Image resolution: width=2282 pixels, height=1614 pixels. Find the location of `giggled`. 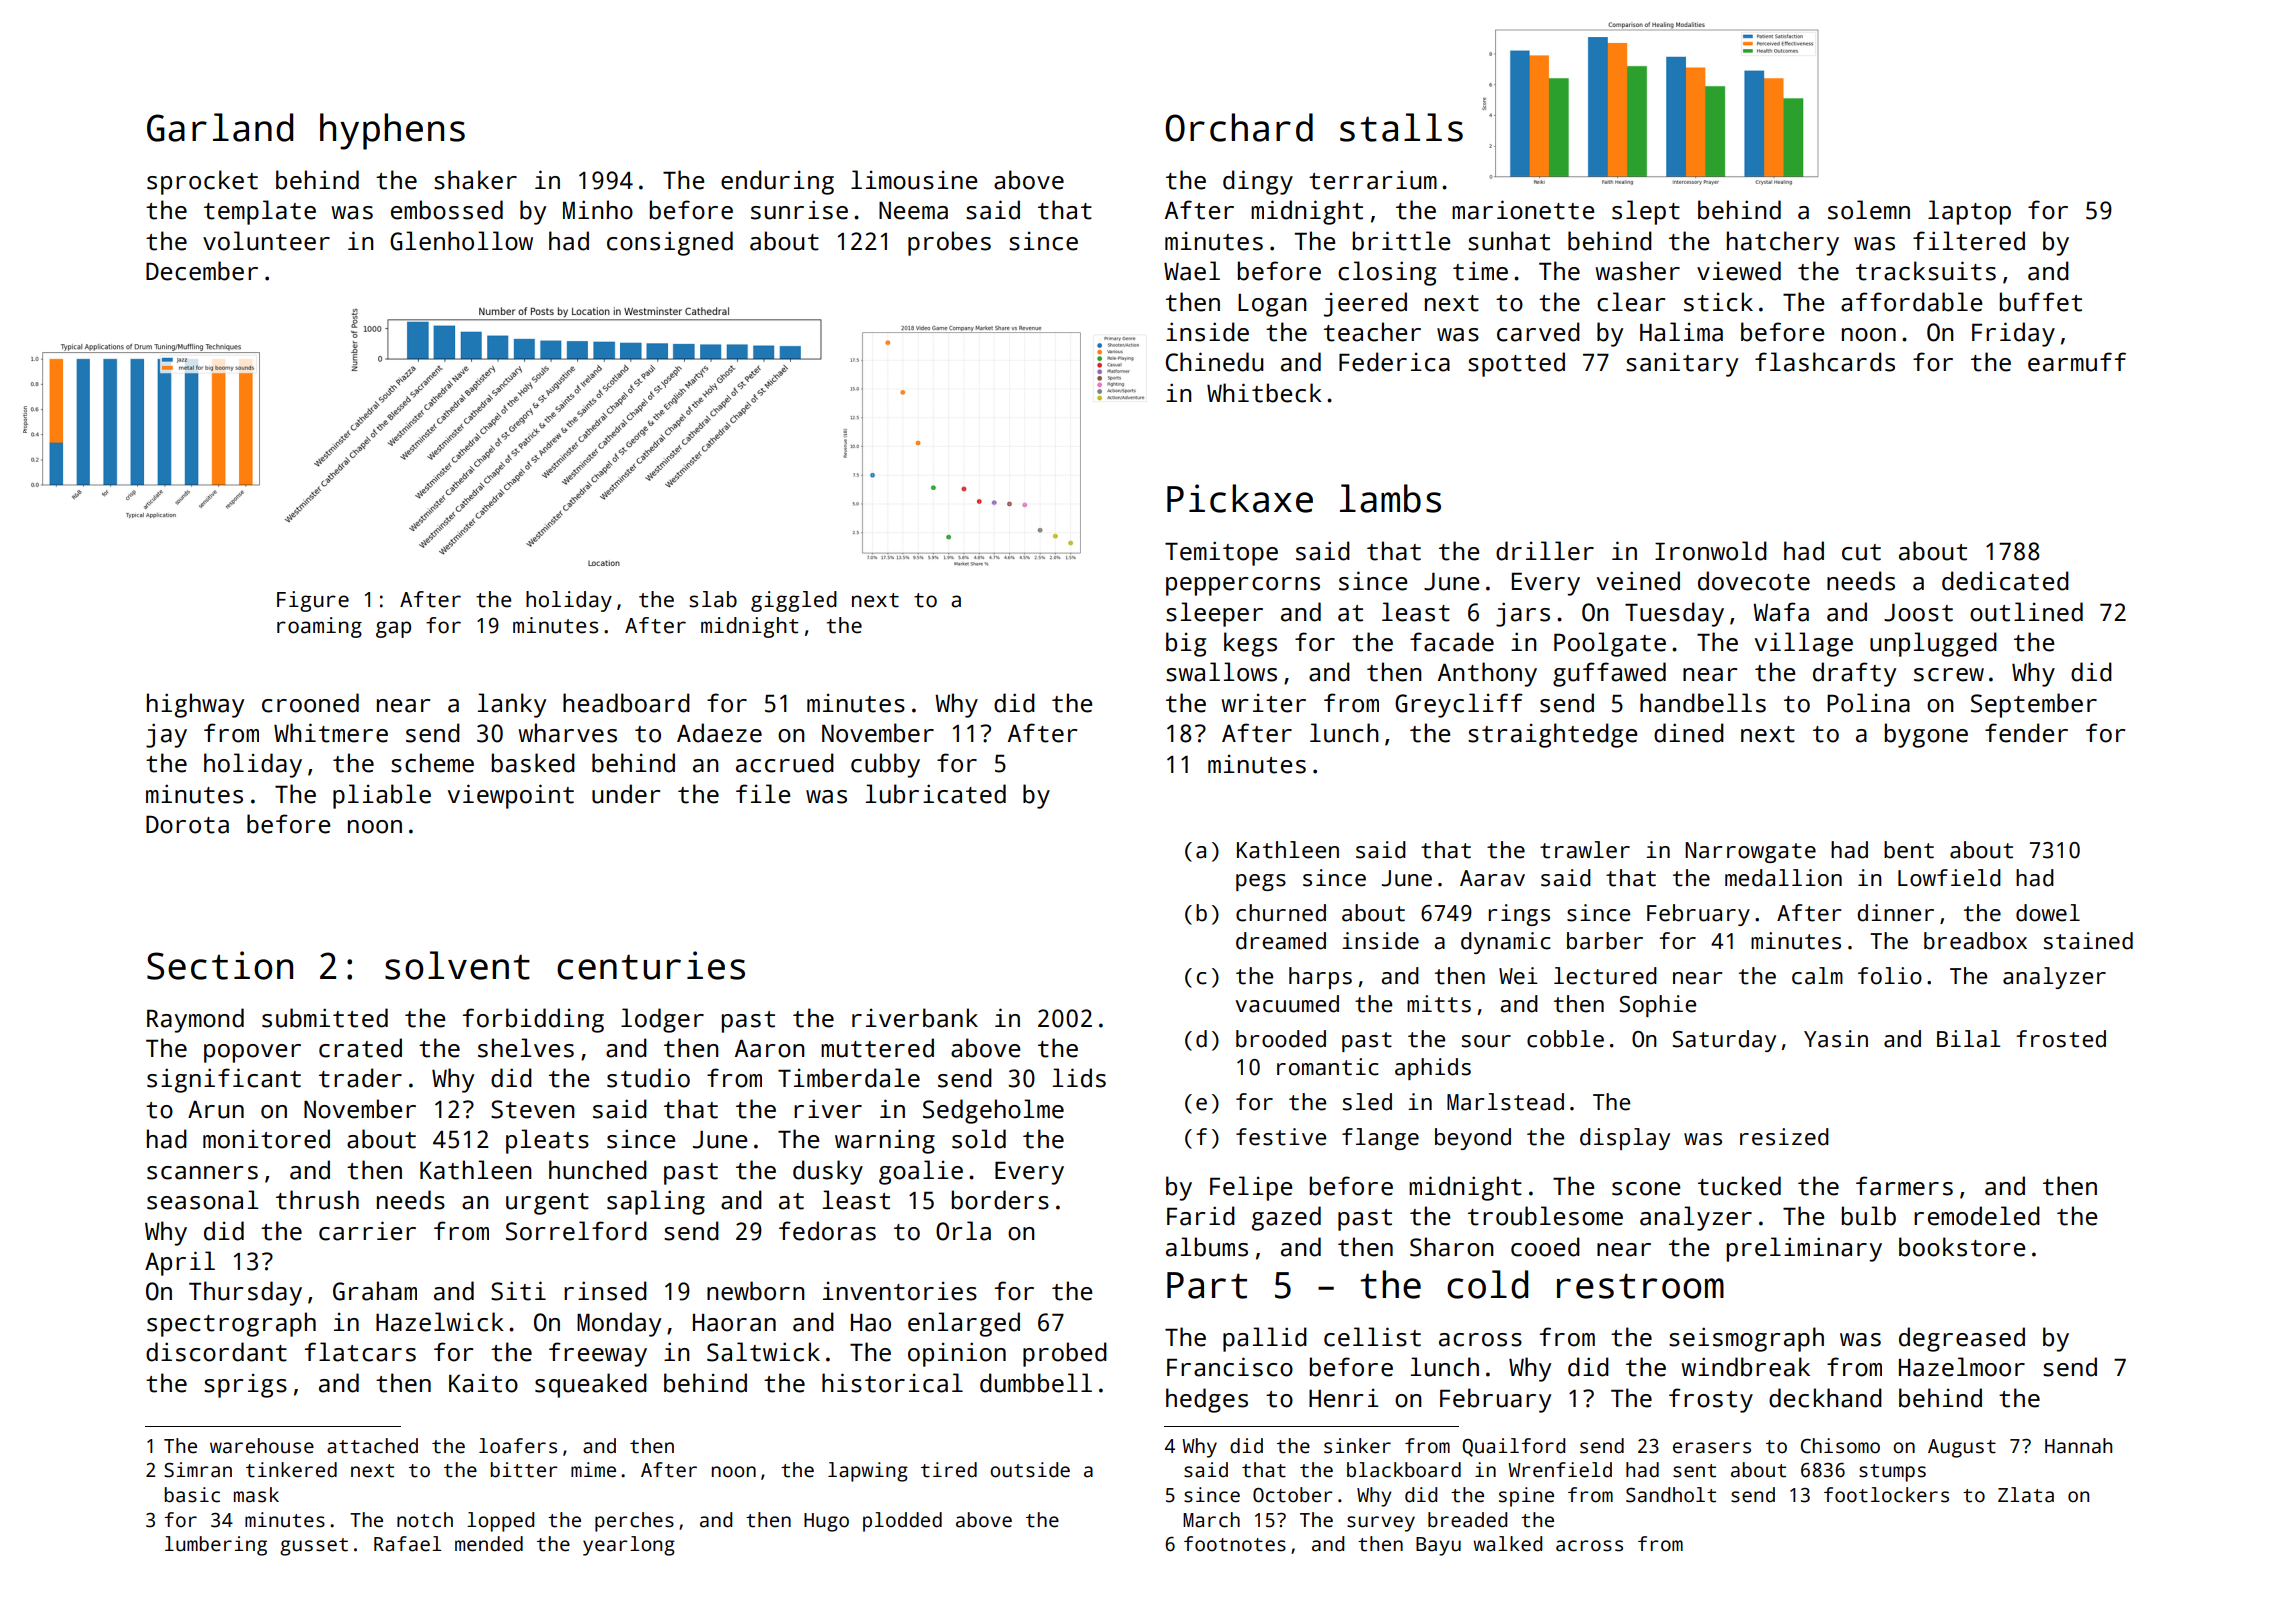

giggled is located at coordinates (794, 601).
